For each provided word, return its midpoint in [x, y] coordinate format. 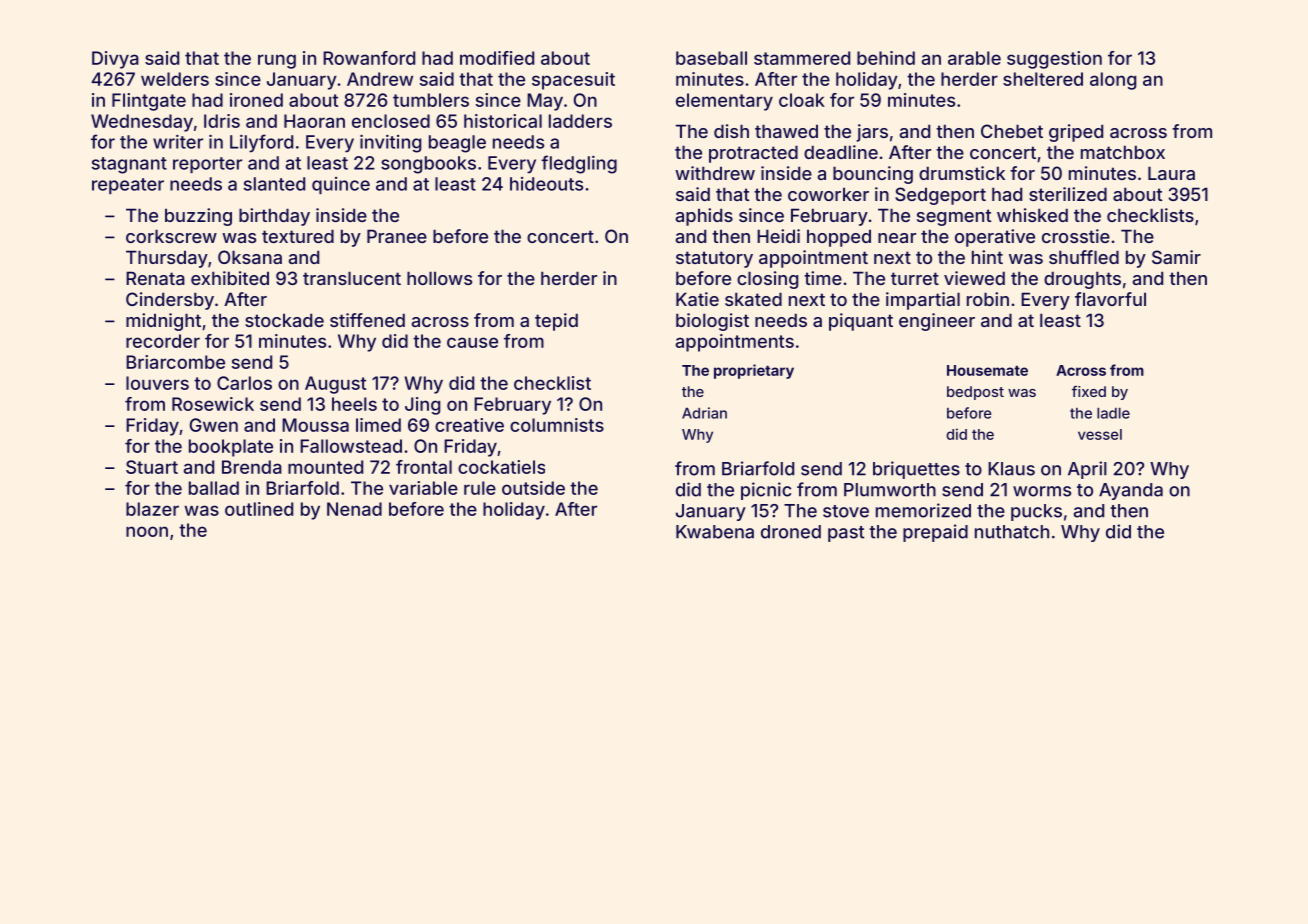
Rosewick [213, 404]
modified [497, 58]
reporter [207, 165]
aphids [704, 217]
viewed [974, 278]
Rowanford [369, 58]
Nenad [354, 509]
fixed [1089, 391]
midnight [163, 322]
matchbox [1123, 152]
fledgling [579, 164]
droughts [1082, 280]
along [1113, 81]
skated [753, 299]
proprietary [754, 371]
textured [298, 236]
